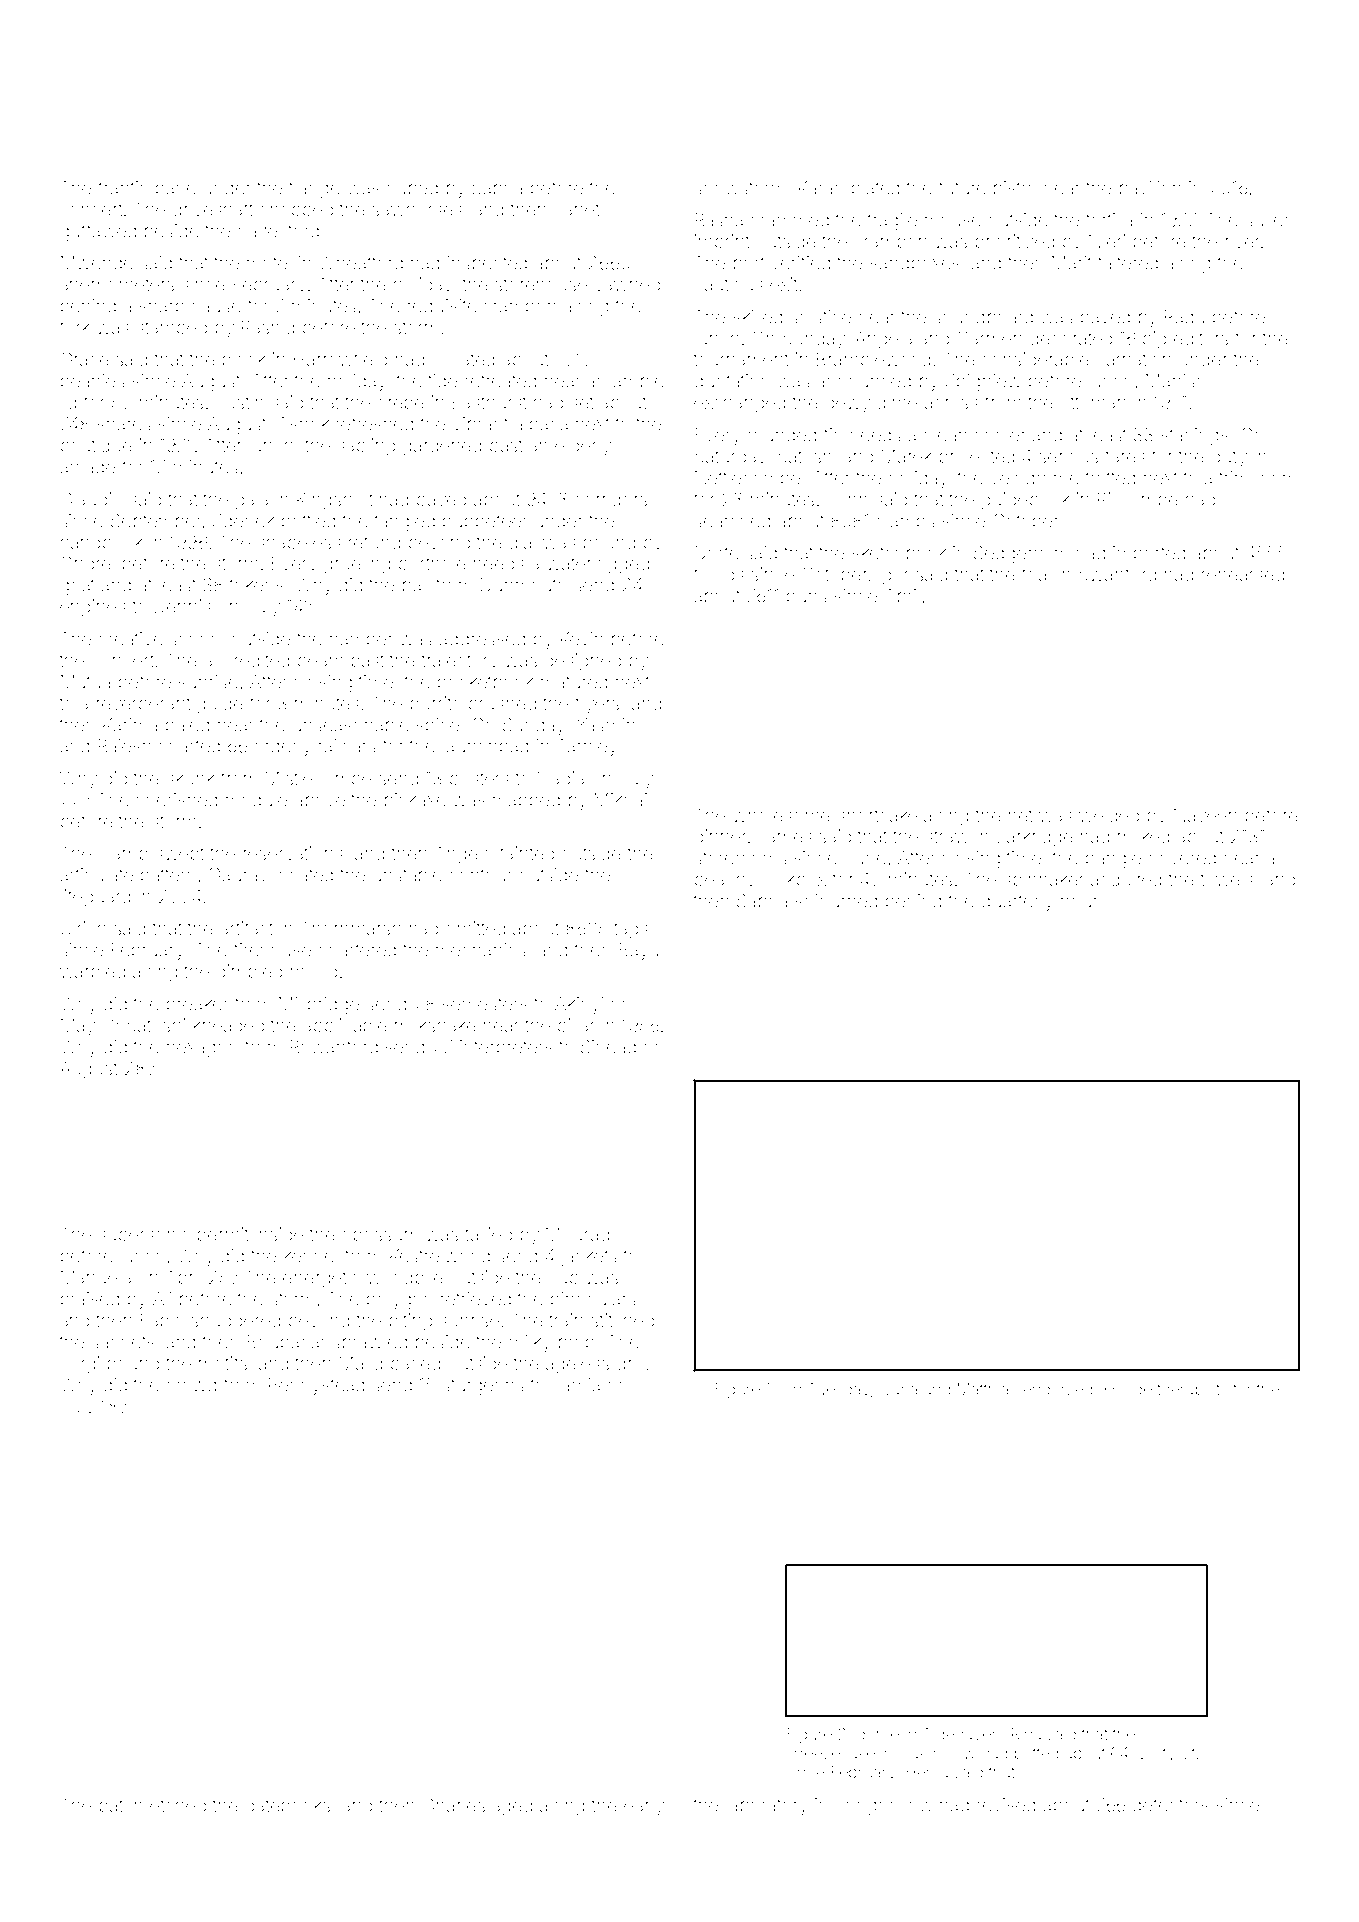  Describe the element at coordinates (589, 1258) in the image. I see `jackets` at that location.
